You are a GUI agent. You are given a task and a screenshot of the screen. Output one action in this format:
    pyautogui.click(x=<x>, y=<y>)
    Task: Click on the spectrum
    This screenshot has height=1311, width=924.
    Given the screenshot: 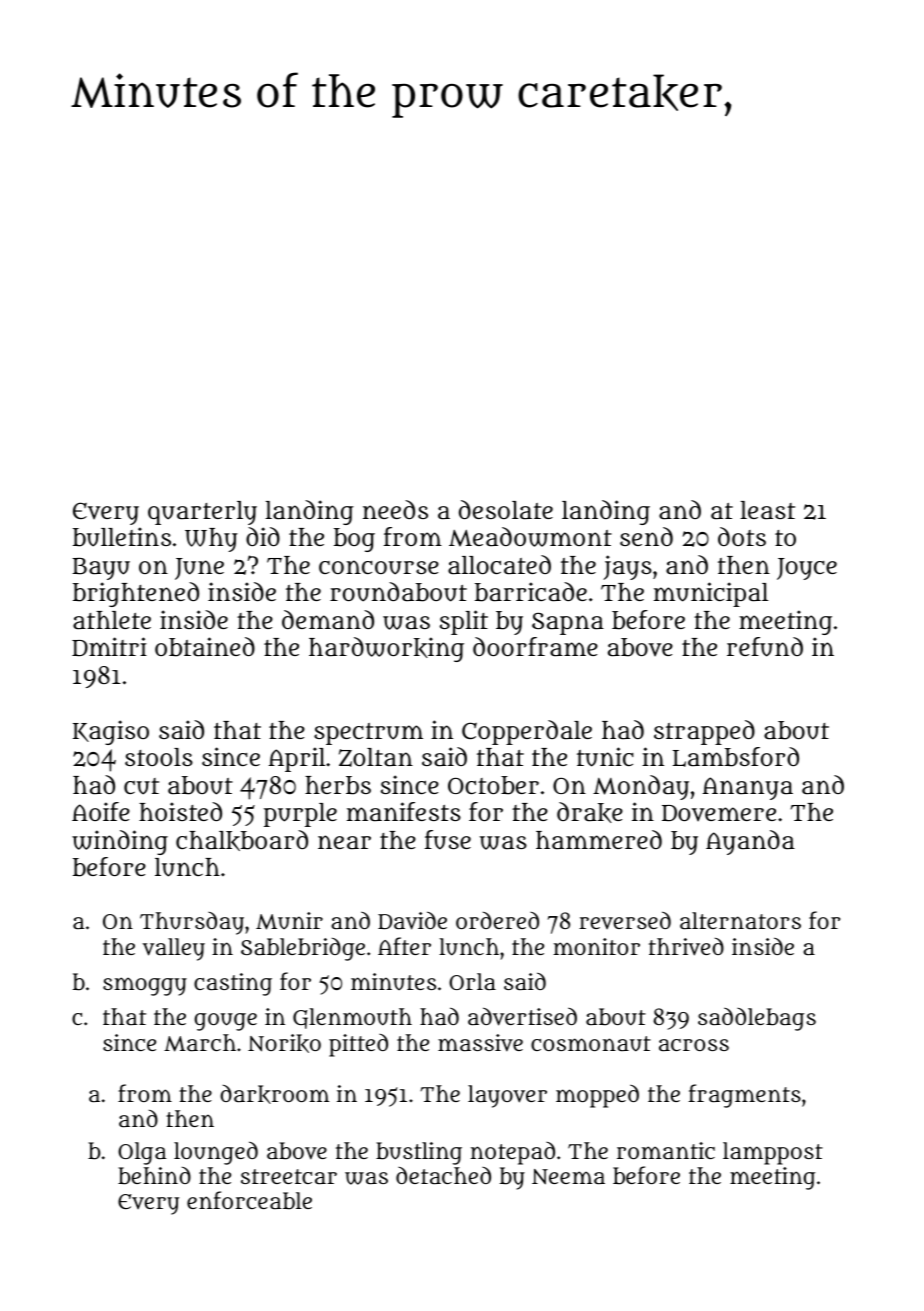 What is the action you would take?
    pyautogui.click(x=368, y=734)
